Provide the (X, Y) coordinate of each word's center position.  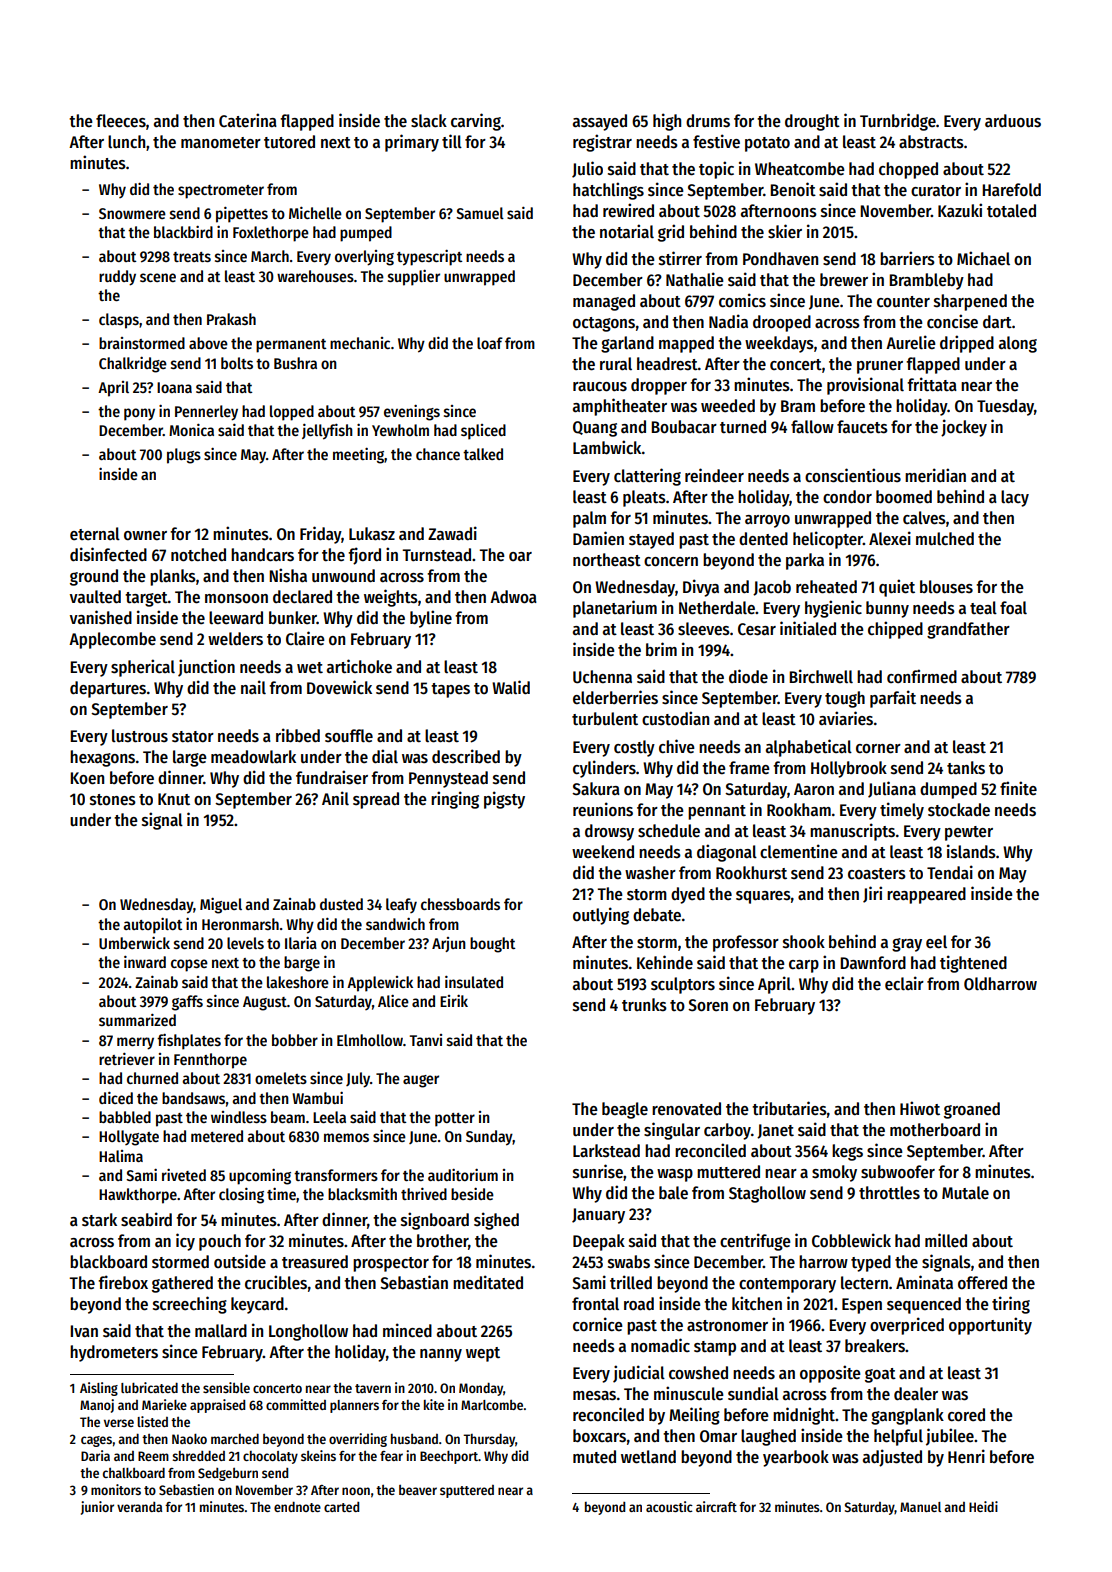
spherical (143, 668)
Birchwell (821, 676)
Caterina (248, 120)
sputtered (467, 1491)
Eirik (454, 1001)
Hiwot (920, 1108)
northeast (607, 560)
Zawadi (452, 533)
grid (671, 233)
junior (97, 1508)
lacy (1015, 498)
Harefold (1011, 190)
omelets (281, 1078)
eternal (95, 534)
